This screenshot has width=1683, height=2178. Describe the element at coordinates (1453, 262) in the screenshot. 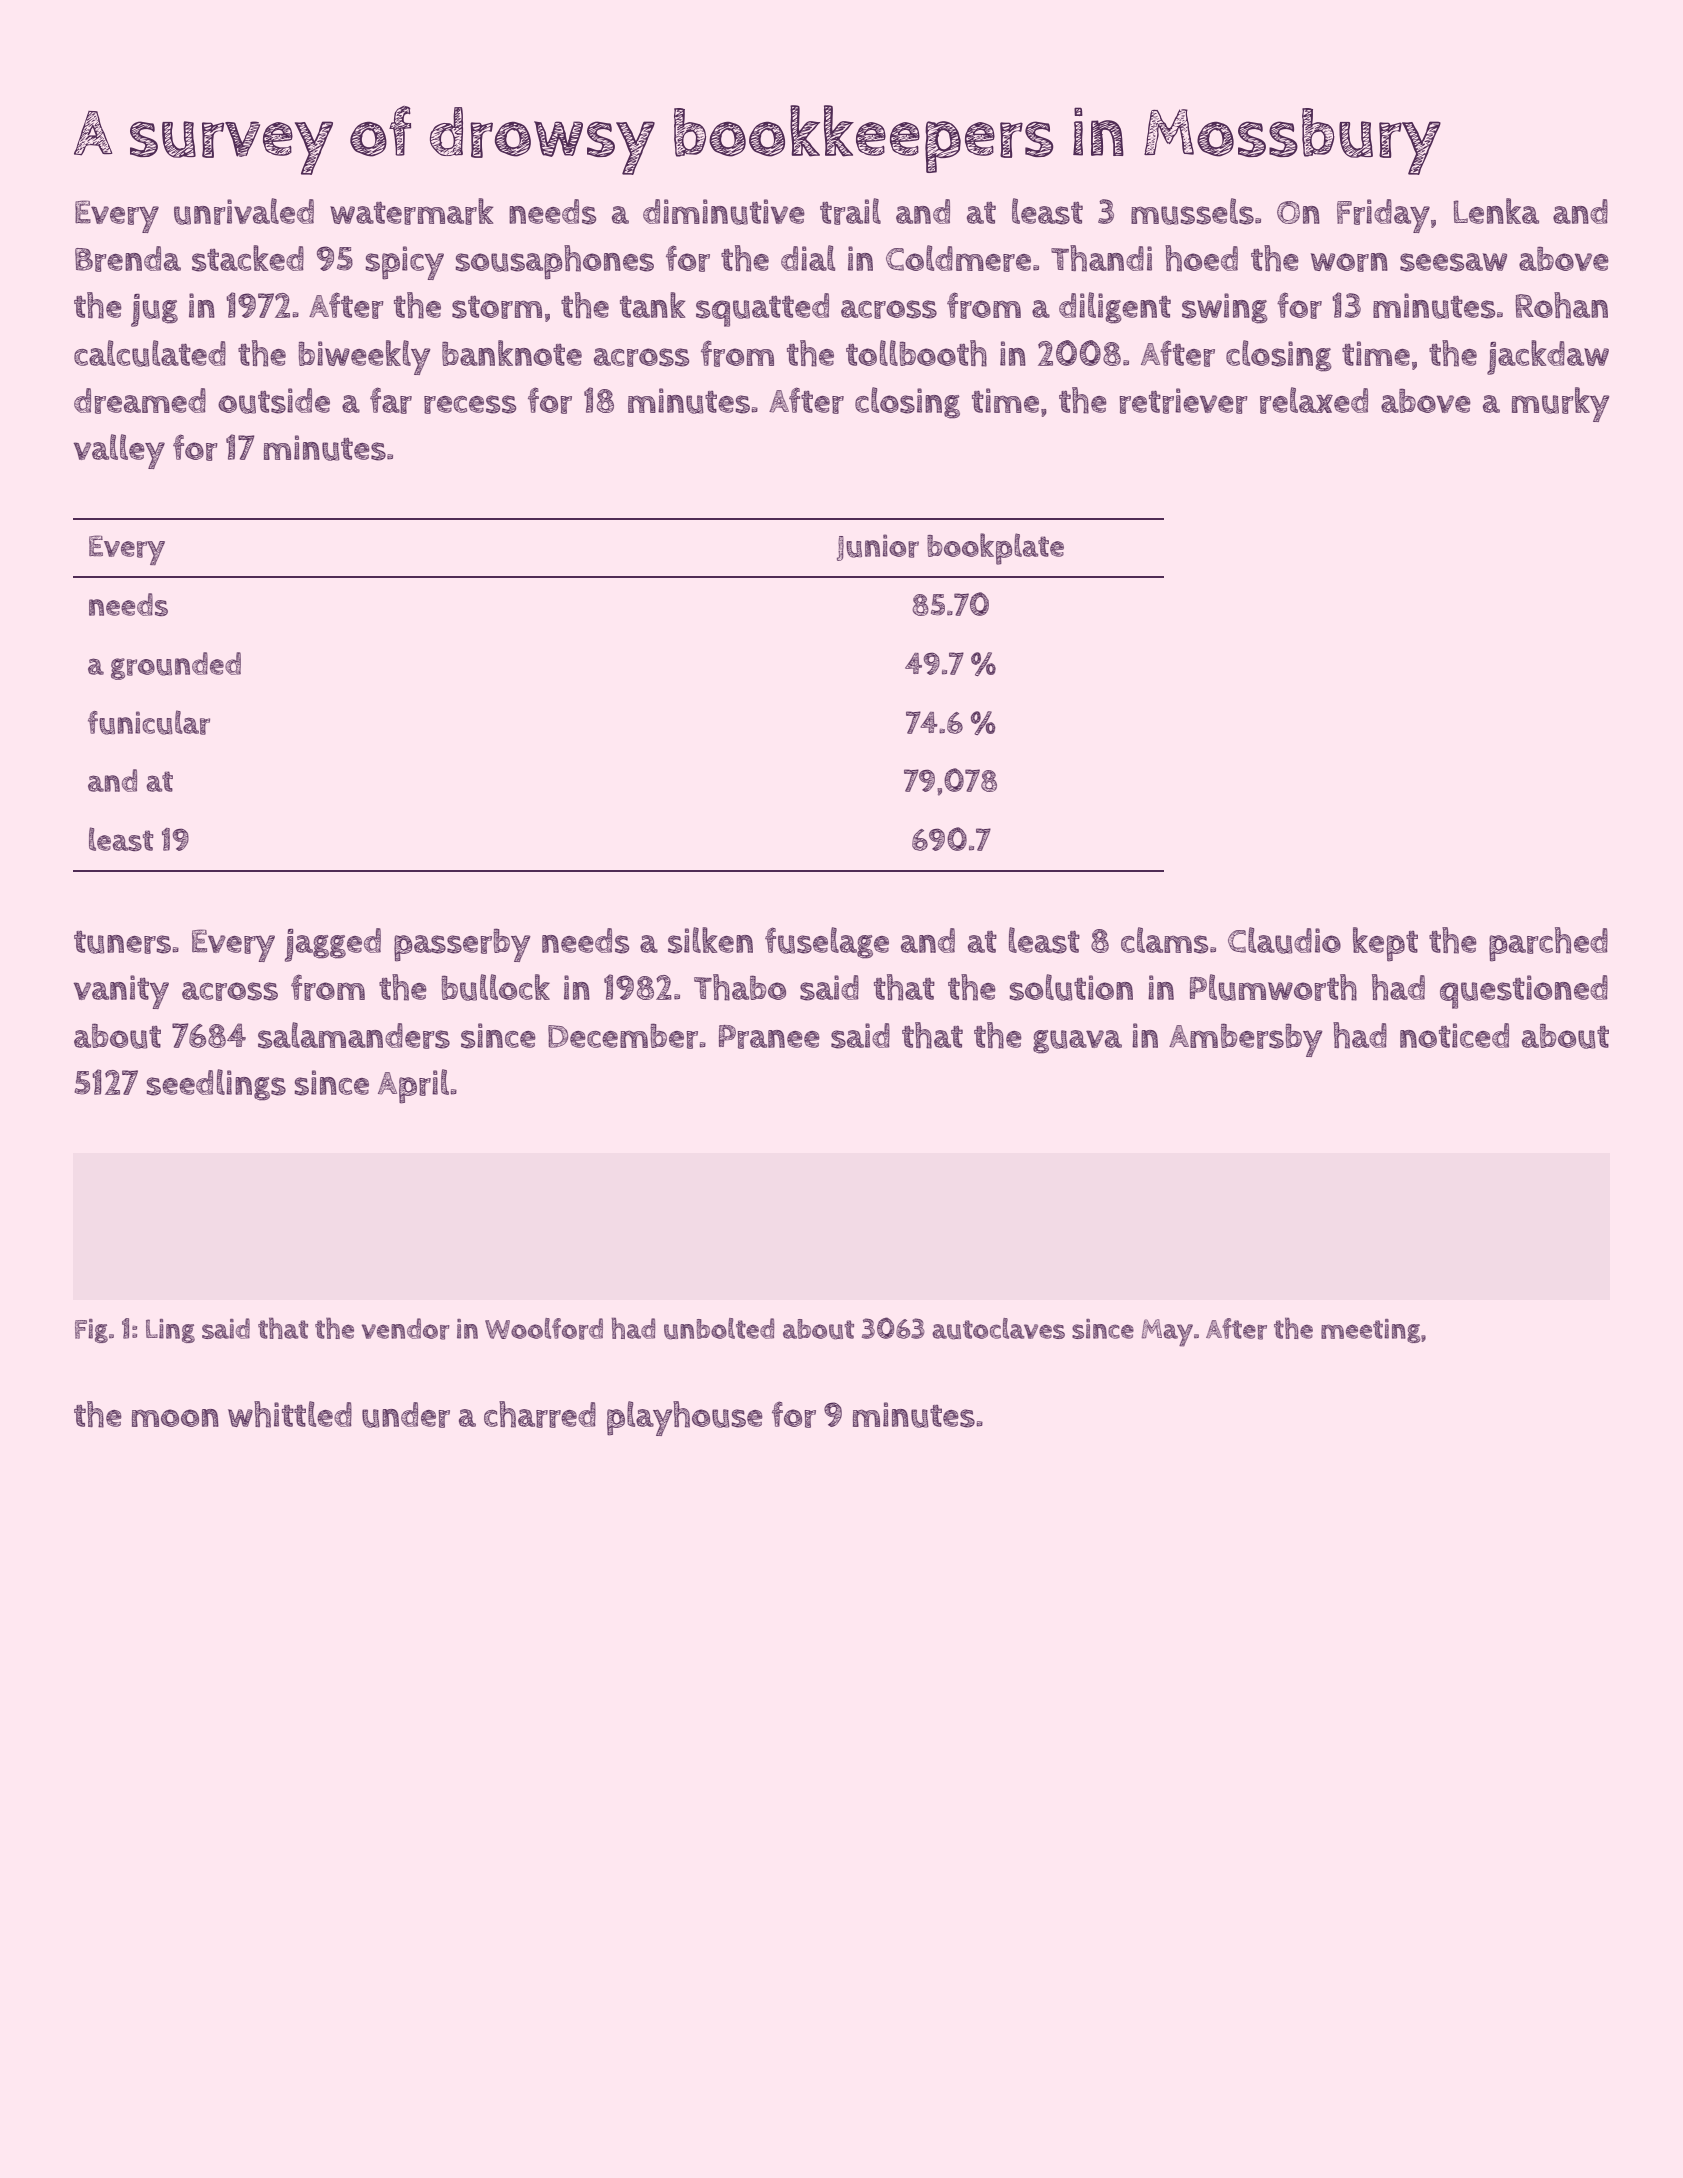

I see `seesaw` at that location.
